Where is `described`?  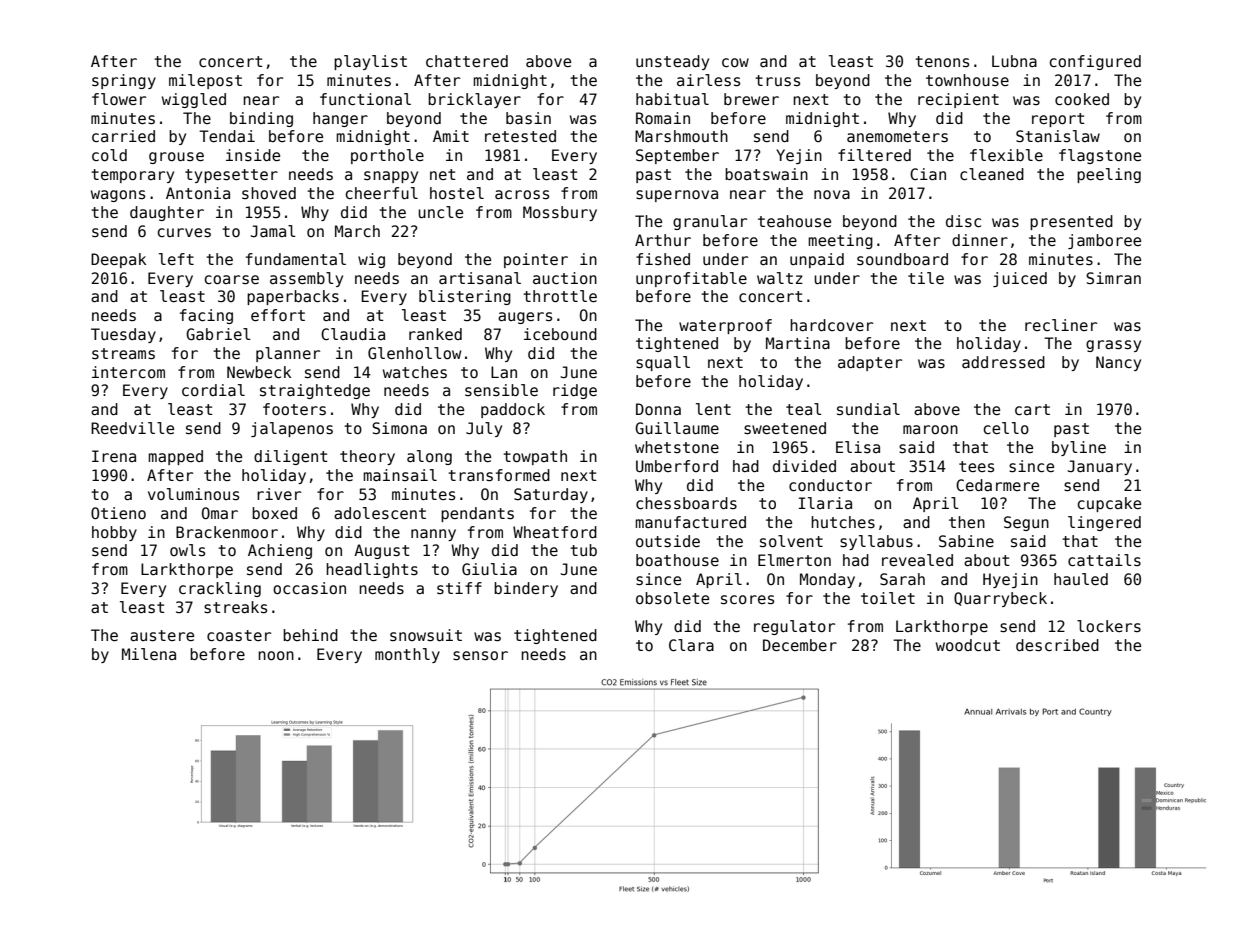
described is located at coordinates (1057, 645).
